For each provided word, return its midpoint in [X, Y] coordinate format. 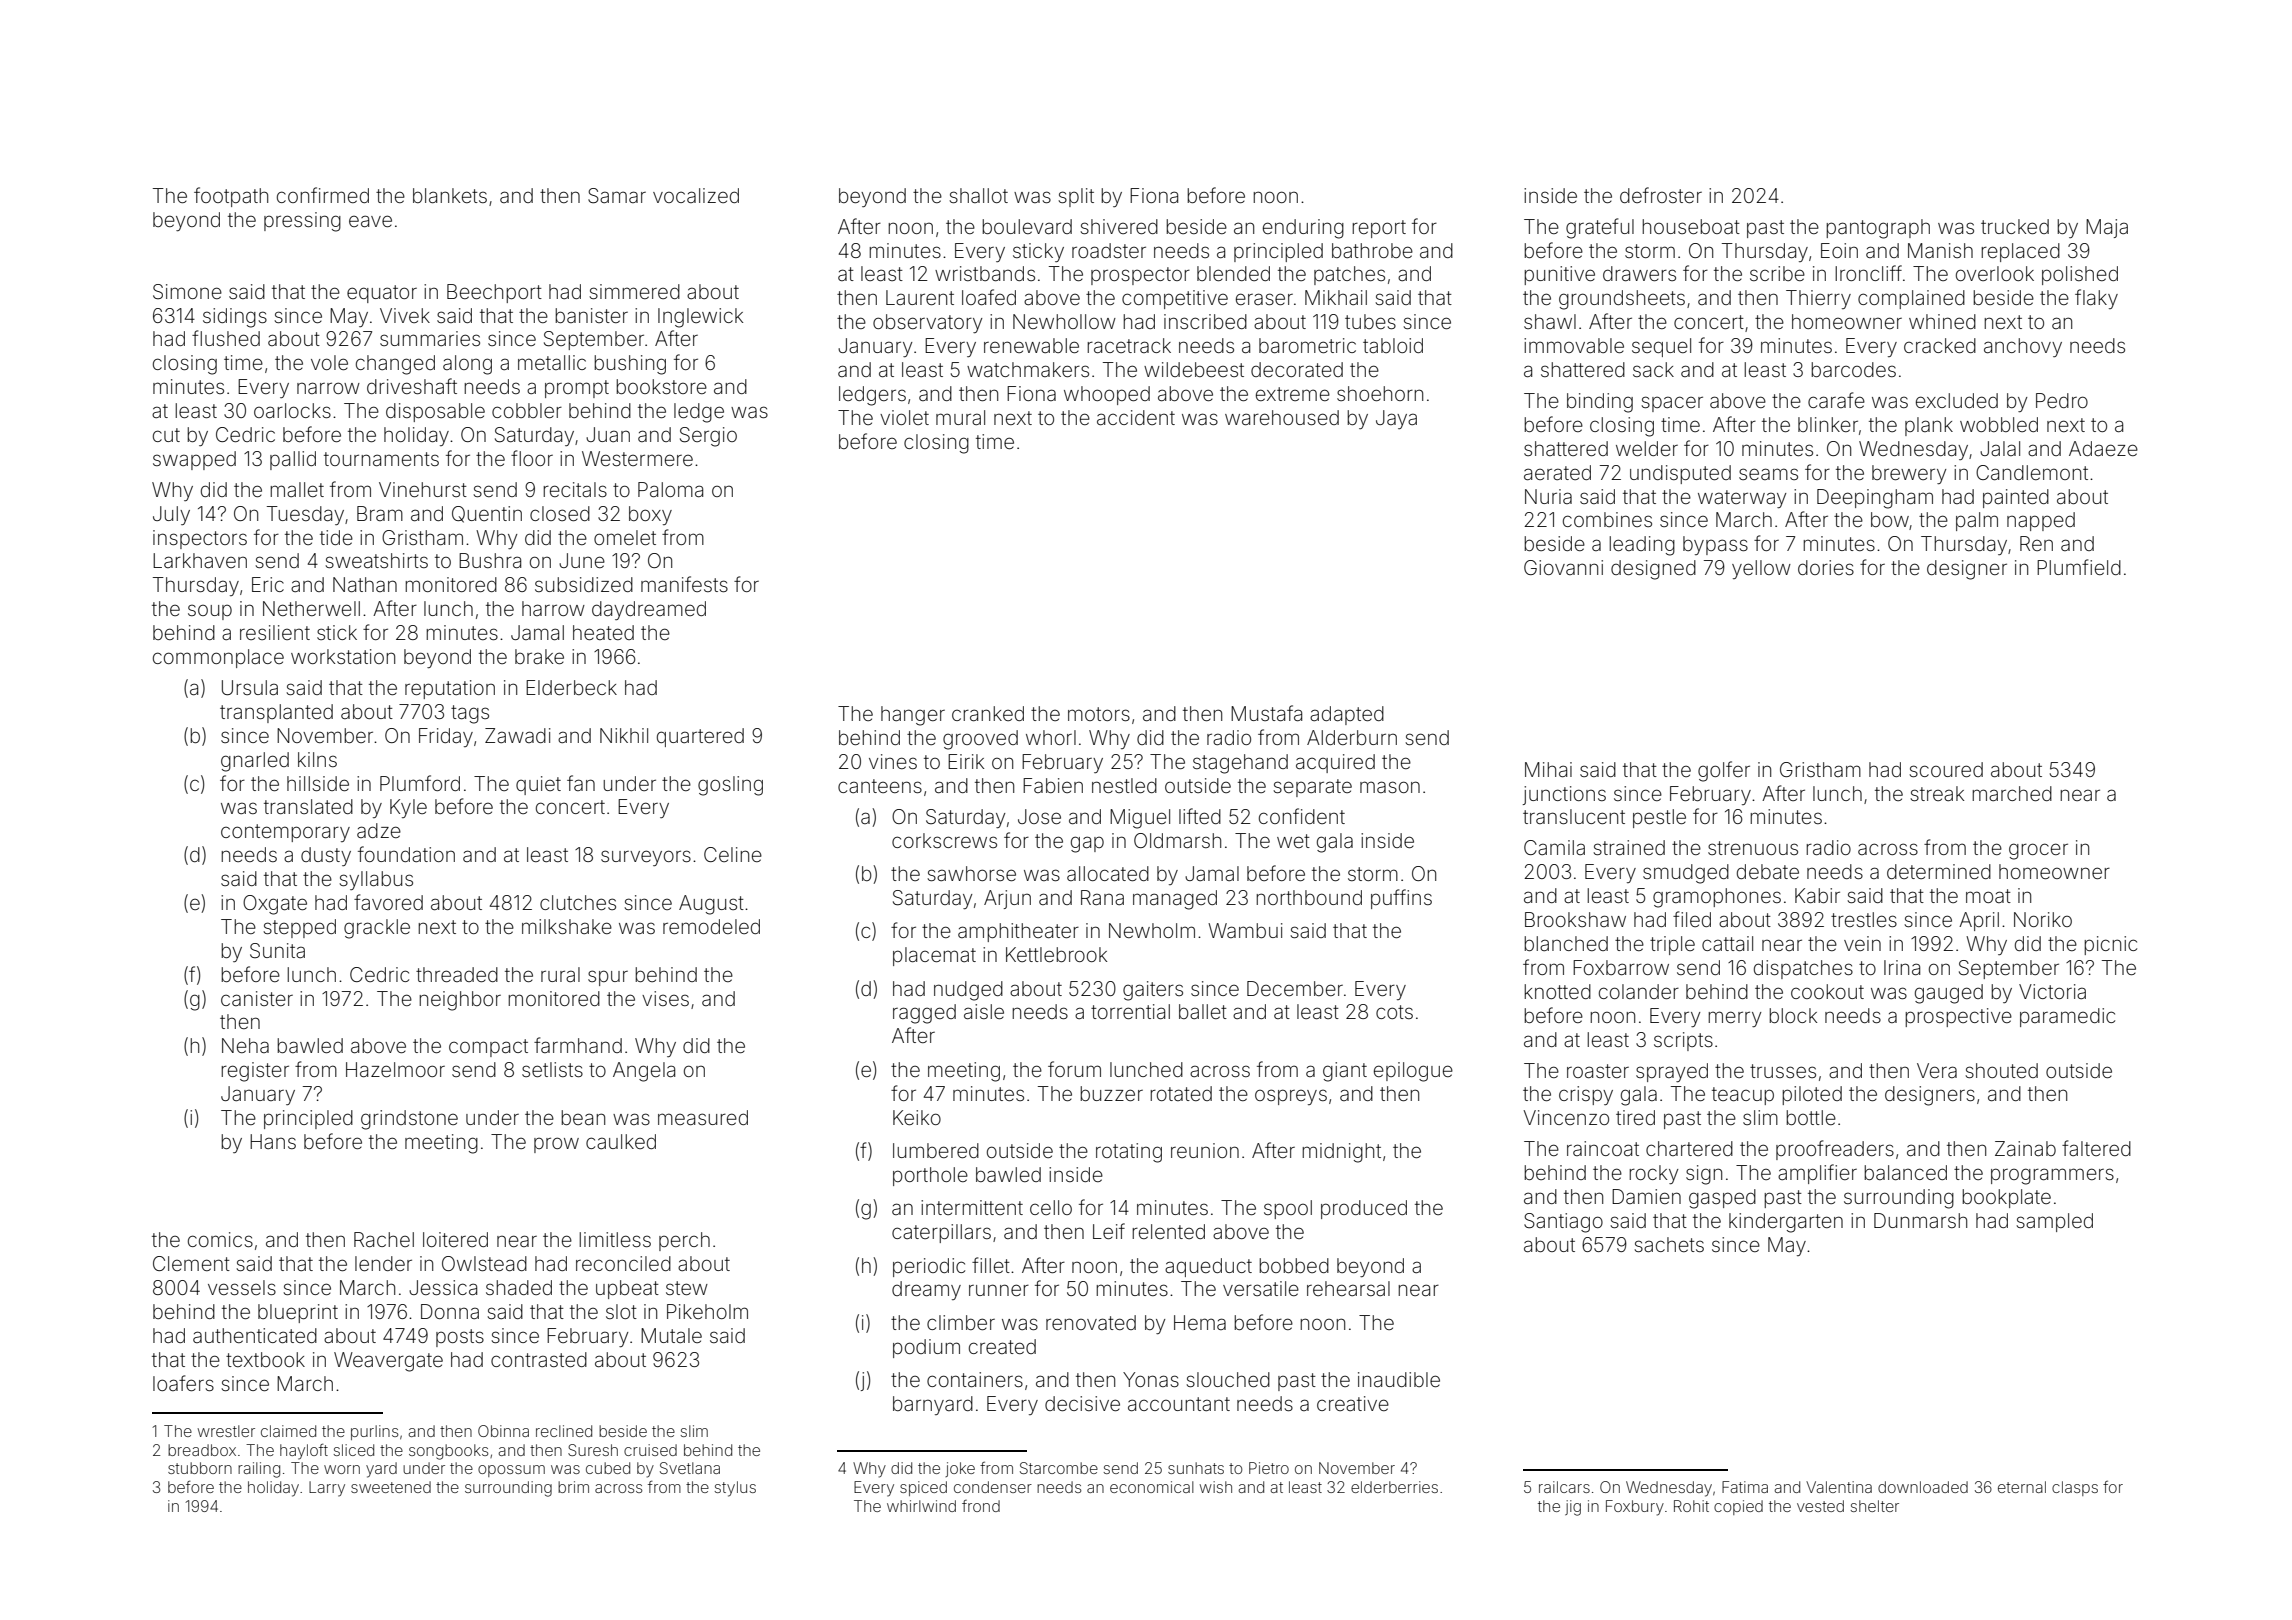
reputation [450, 689]
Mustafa [1266, 713]
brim [573, 1487]
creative [1353, 1403]
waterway [1742, 499]
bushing [630, 365]
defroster [1661, 195]
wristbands [985, 273]
